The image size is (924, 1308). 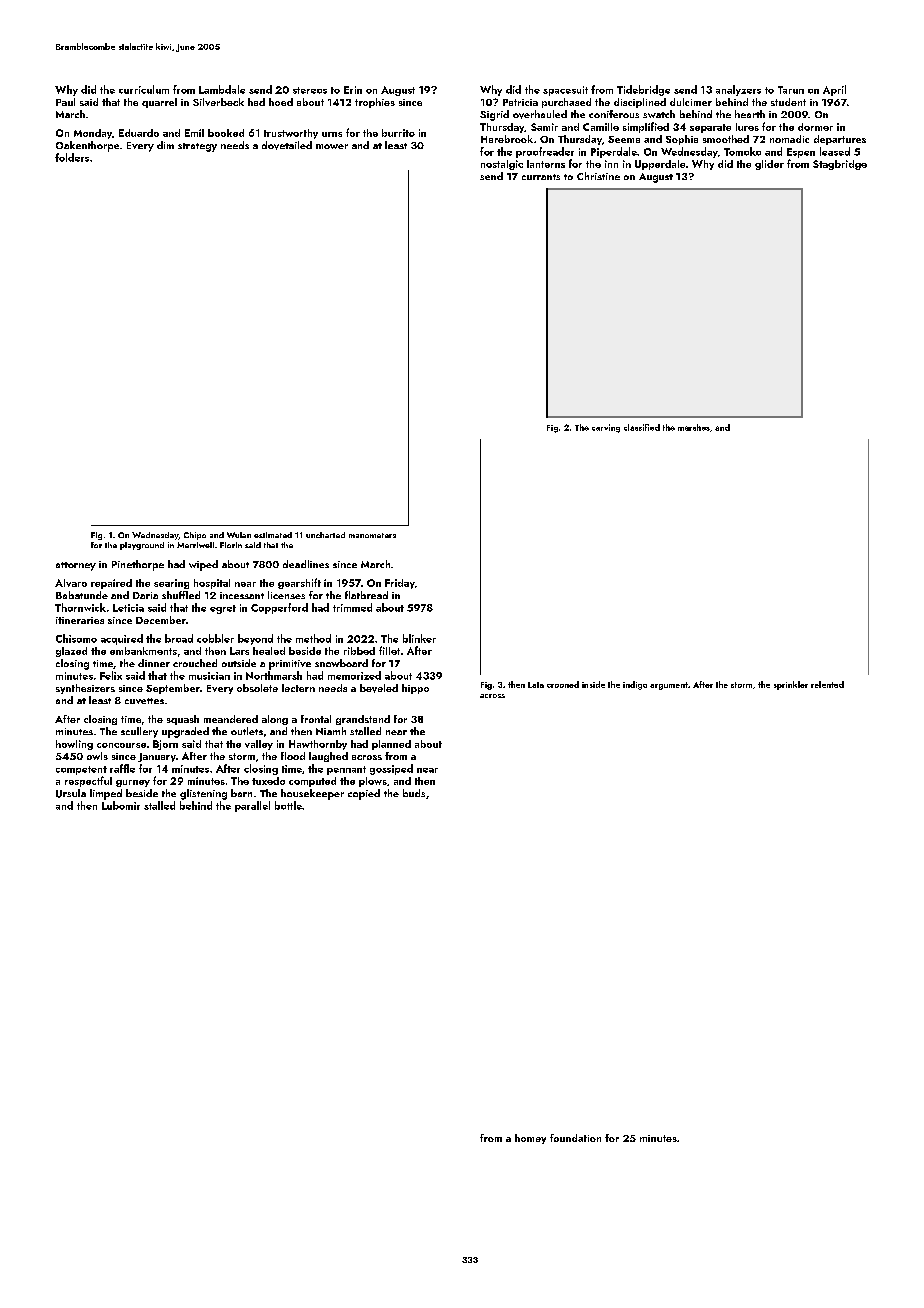 What do you see at coordinates (565, 91) in the screenshot?
I see `spacesuit` at bounding box center [565, 91].
